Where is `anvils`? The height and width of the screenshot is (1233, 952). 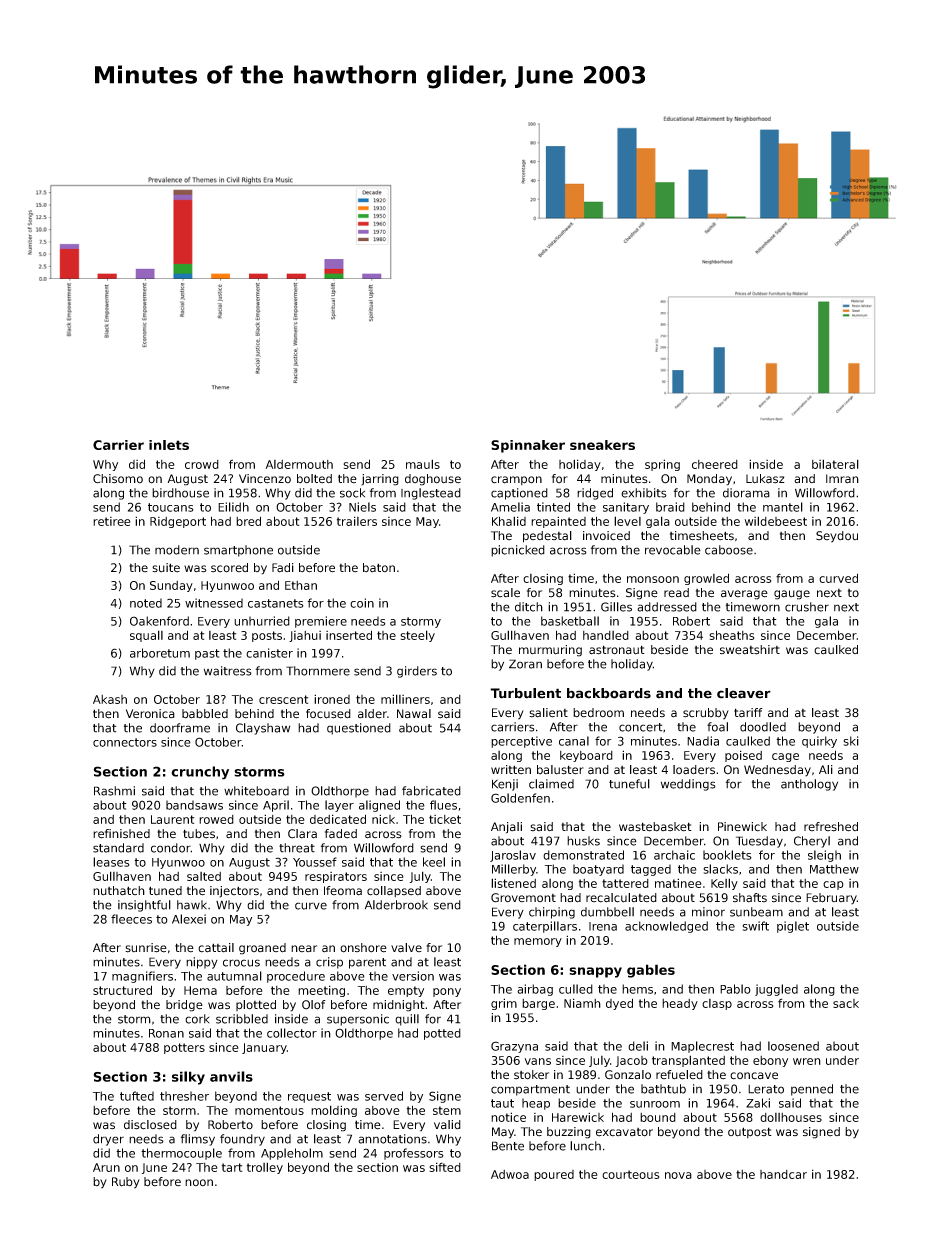 anvils is located at coordinates (231, 1076).
